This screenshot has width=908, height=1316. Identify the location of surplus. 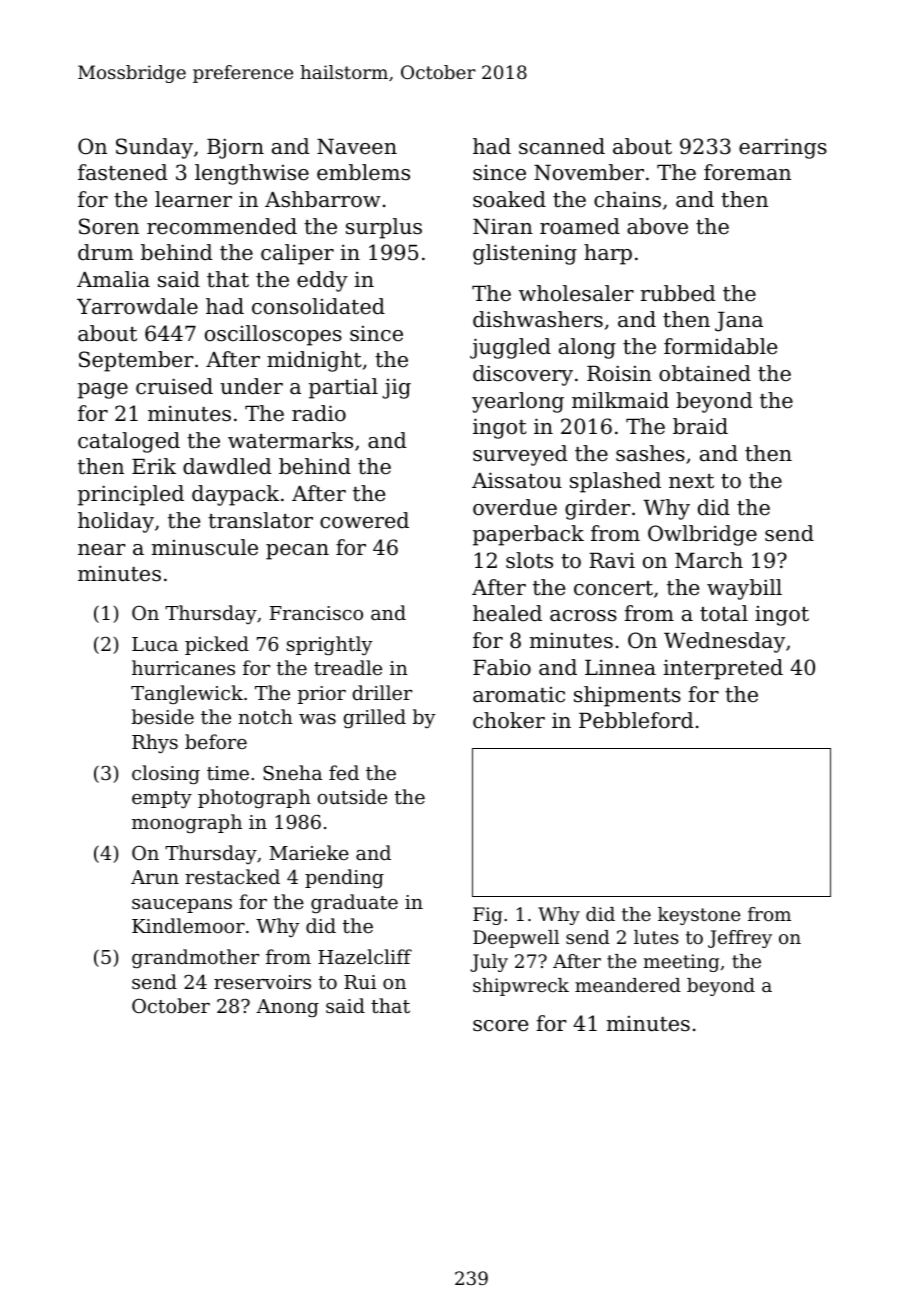
(384, 228).
